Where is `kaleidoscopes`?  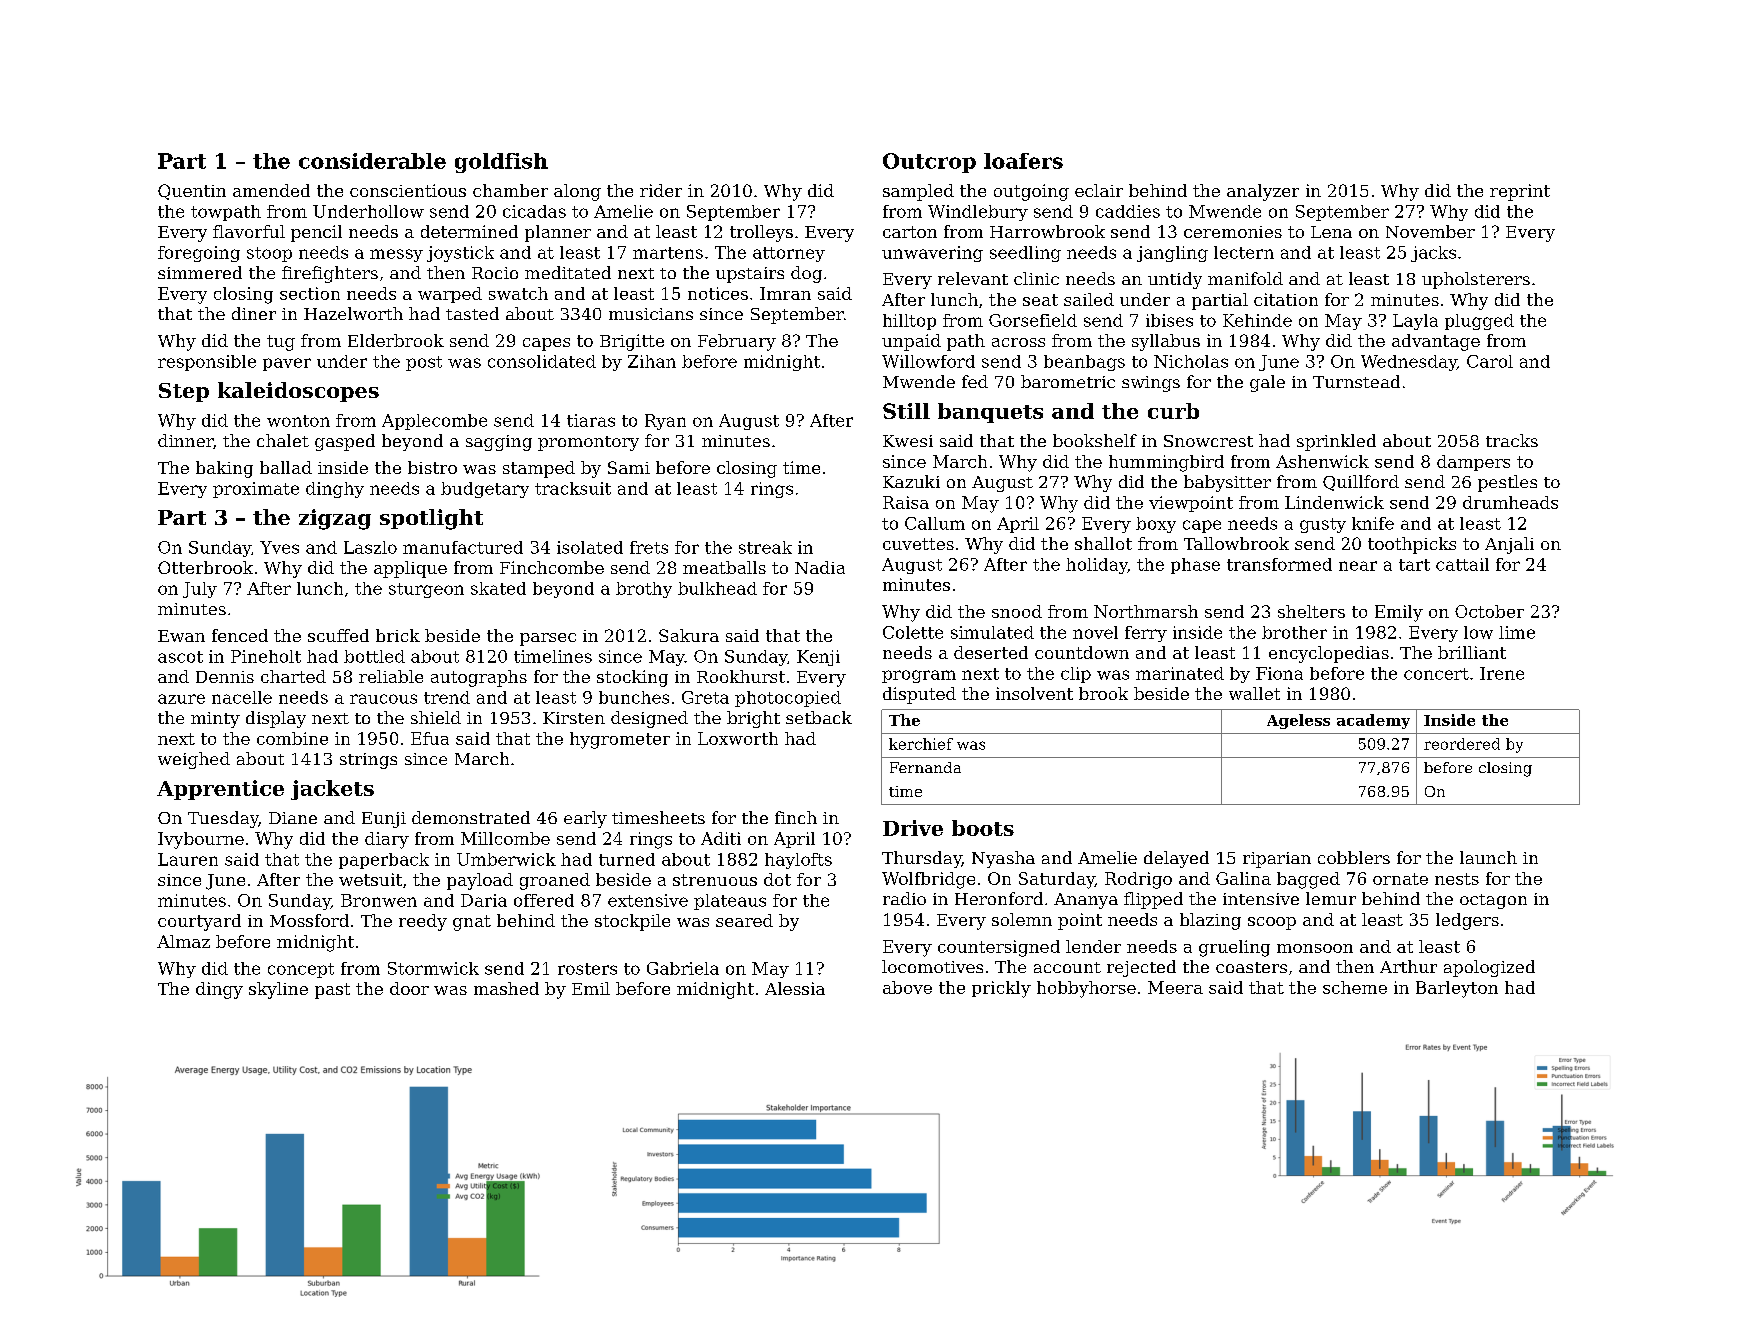 kaleidoscopes is located at coordinates (298, 392).
